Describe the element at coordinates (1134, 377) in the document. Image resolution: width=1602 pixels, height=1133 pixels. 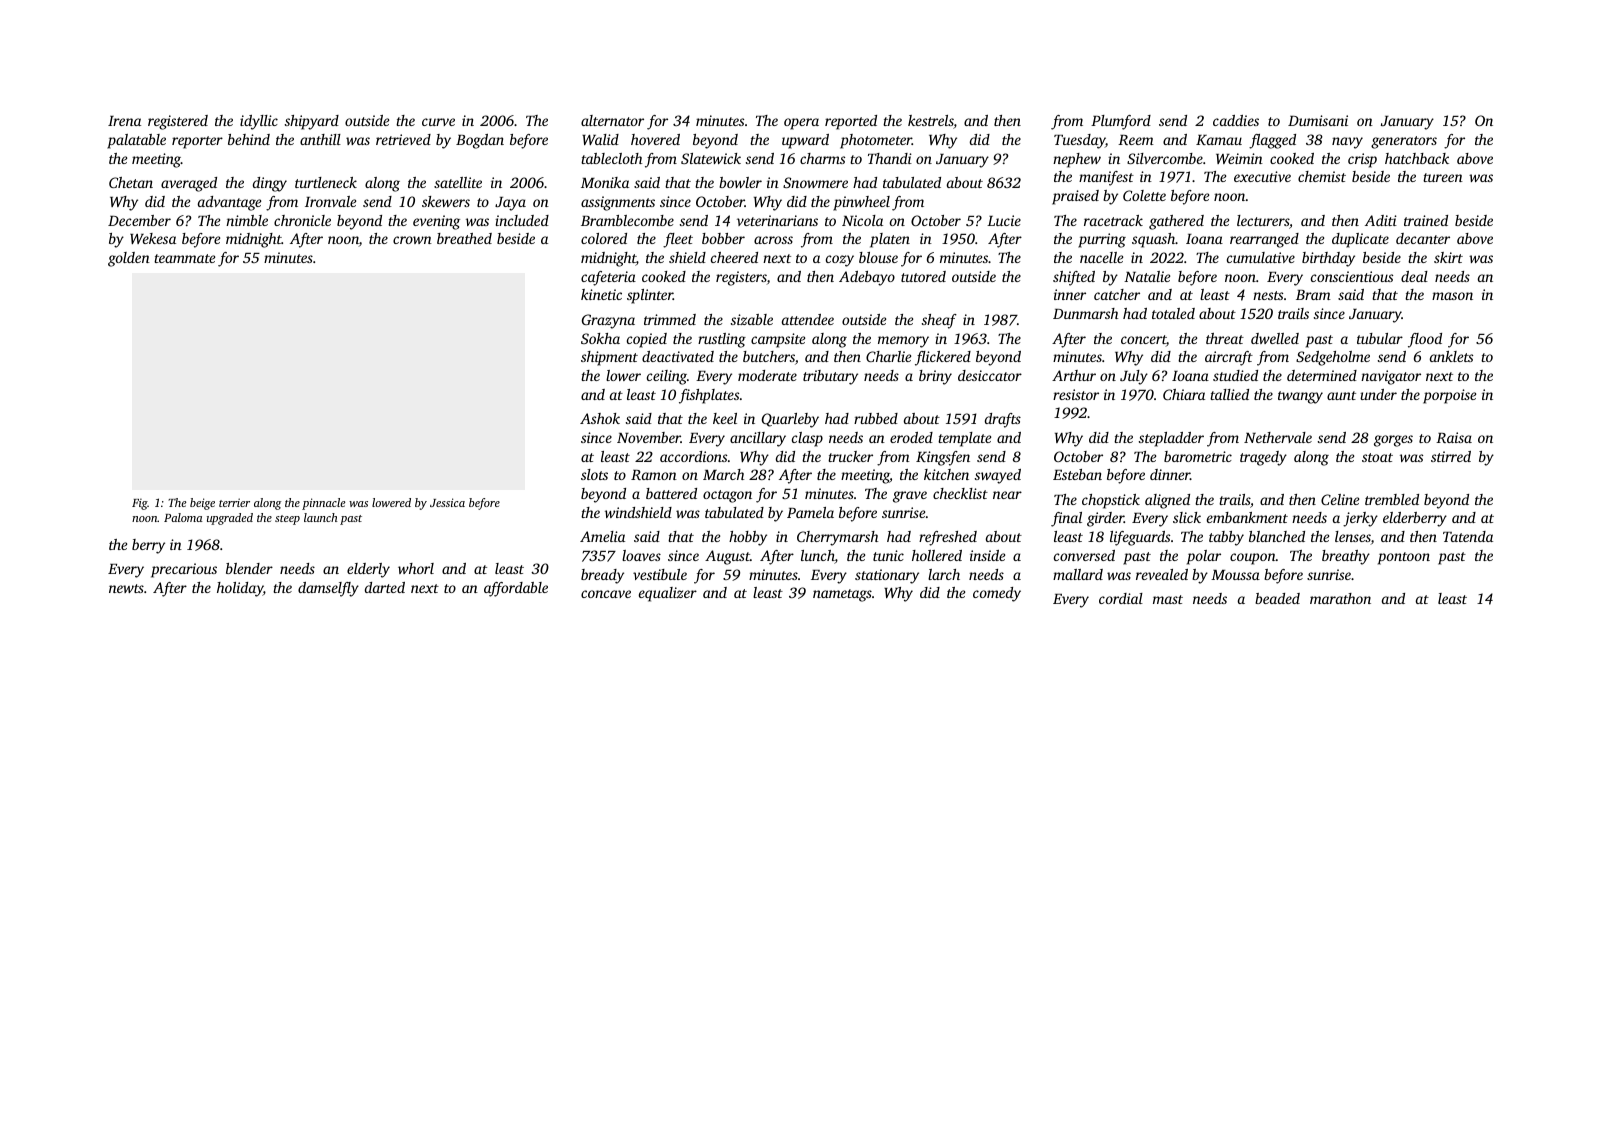
I see `July` at that location.
